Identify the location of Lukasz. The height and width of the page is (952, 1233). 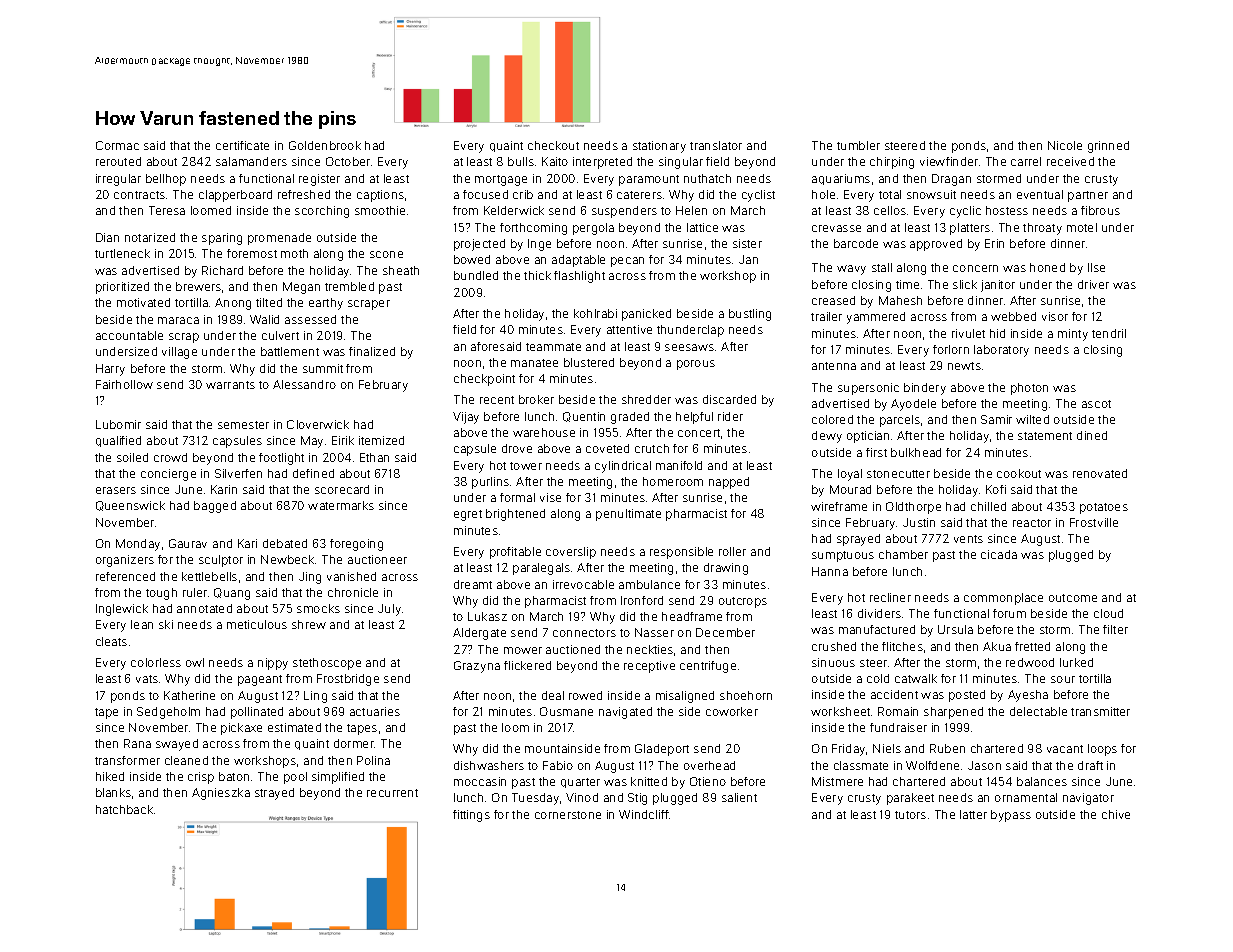
(487, 616).
